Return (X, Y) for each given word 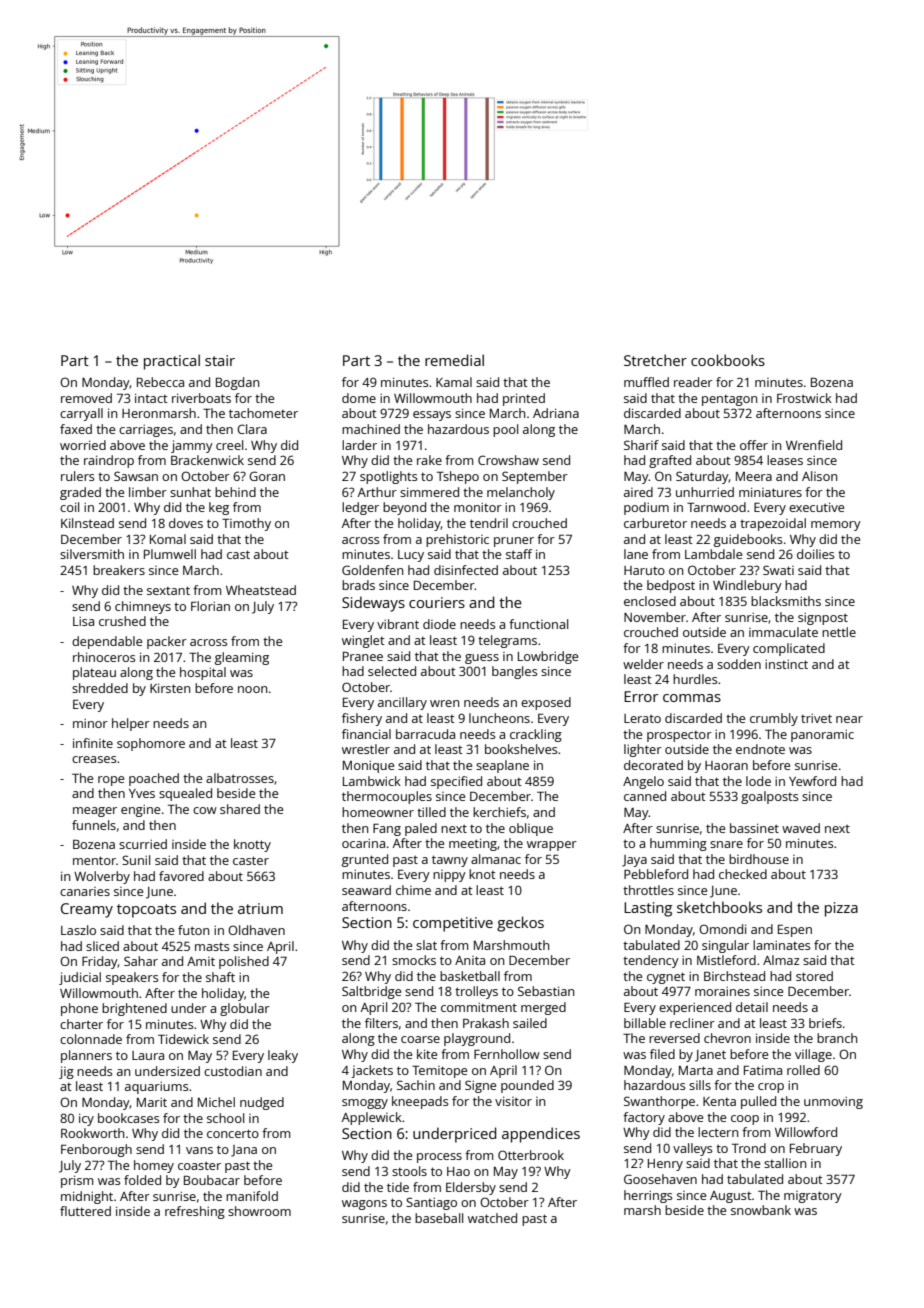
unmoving (833, 1103)
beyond (404, 508)
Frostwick (804, 398)
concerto (233, 1133)
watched (492, 1218)
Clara (252, 429)
